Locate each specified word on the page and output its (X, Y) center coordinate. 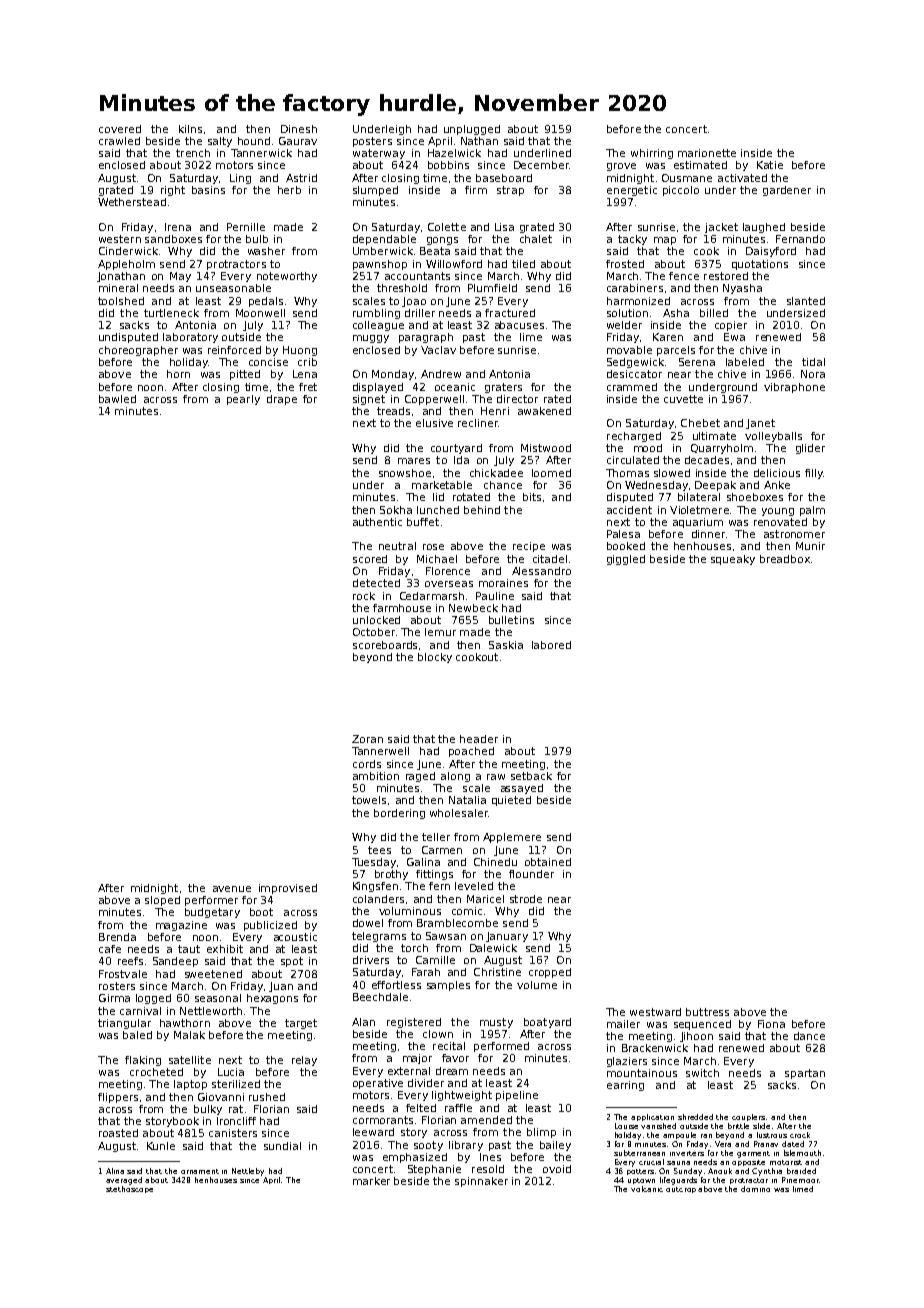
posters (372, 142)
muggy (371, 339)
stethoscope (129, 1189)
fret (308, 387)
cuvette (683, 399)
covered (120, 129)
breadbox (785, 559)
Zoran (367, 739)
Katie (770, 165)
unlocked (376, 620)
